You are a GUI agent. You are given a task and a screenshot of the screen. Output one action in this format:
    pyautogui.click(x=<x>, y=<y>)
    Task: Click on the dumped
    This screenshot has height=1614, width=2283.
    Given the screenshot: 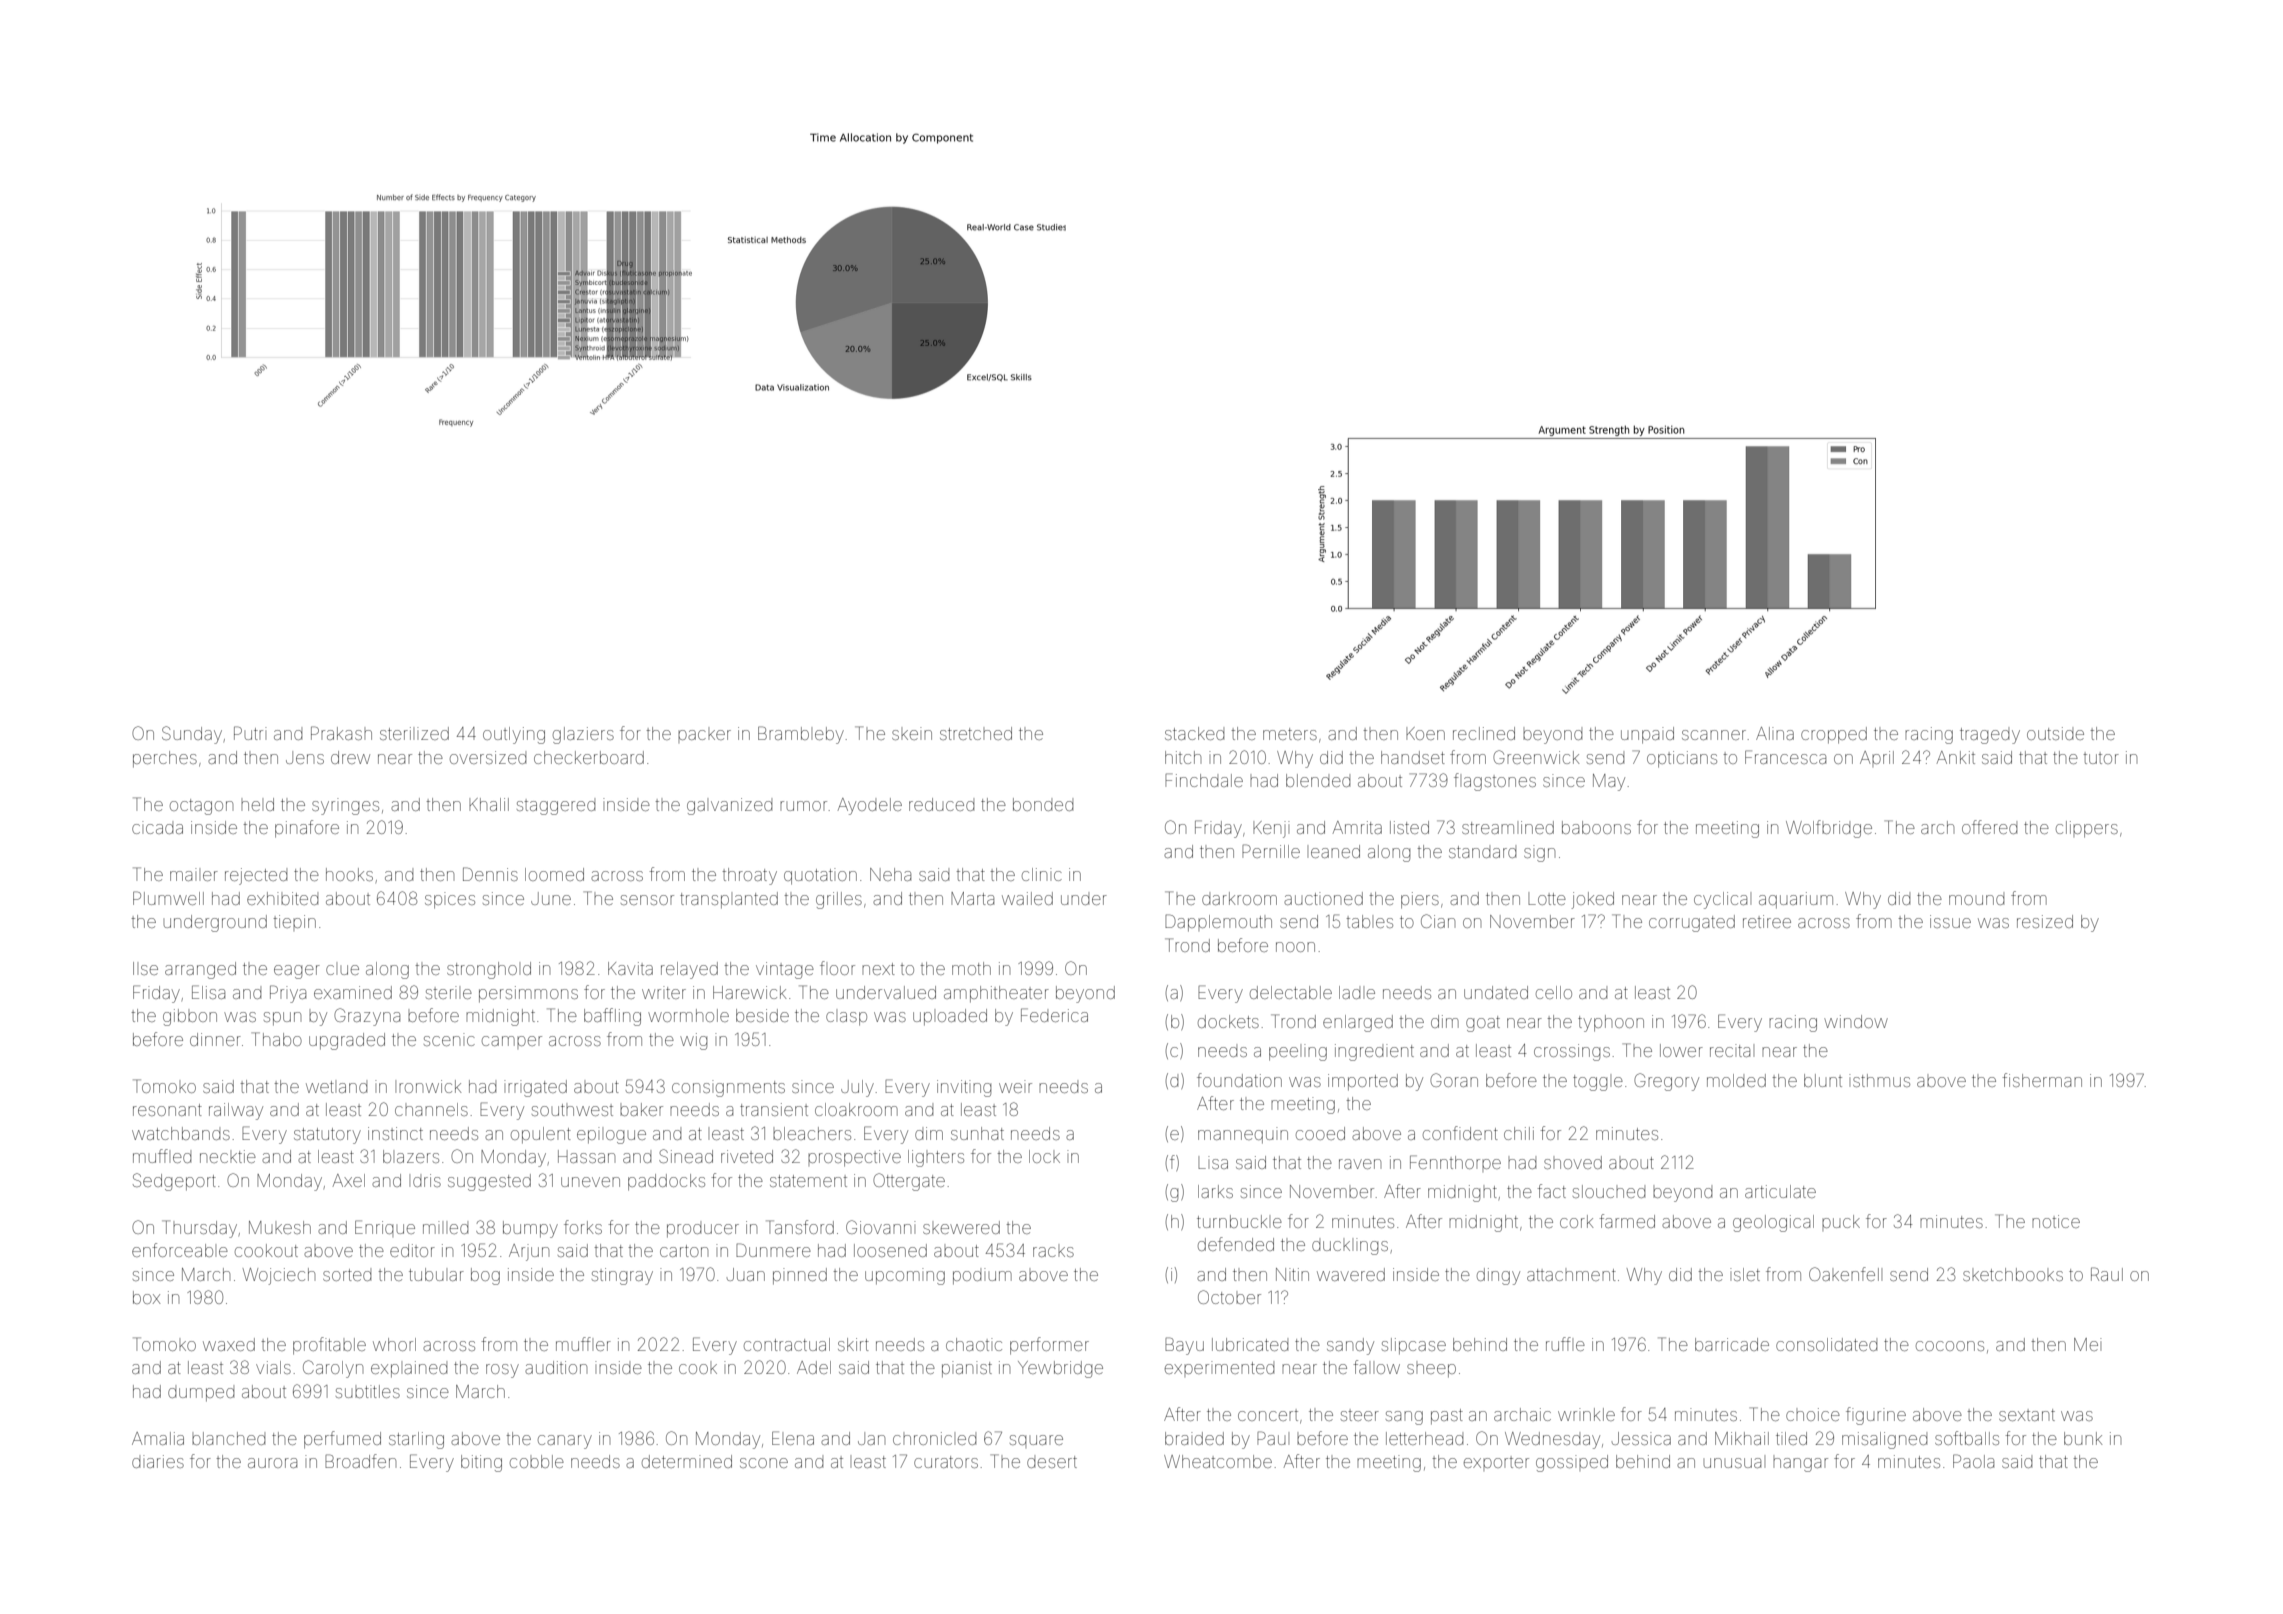 What is the action you would take?
    pyautogui.click(x=201, y=1395)
